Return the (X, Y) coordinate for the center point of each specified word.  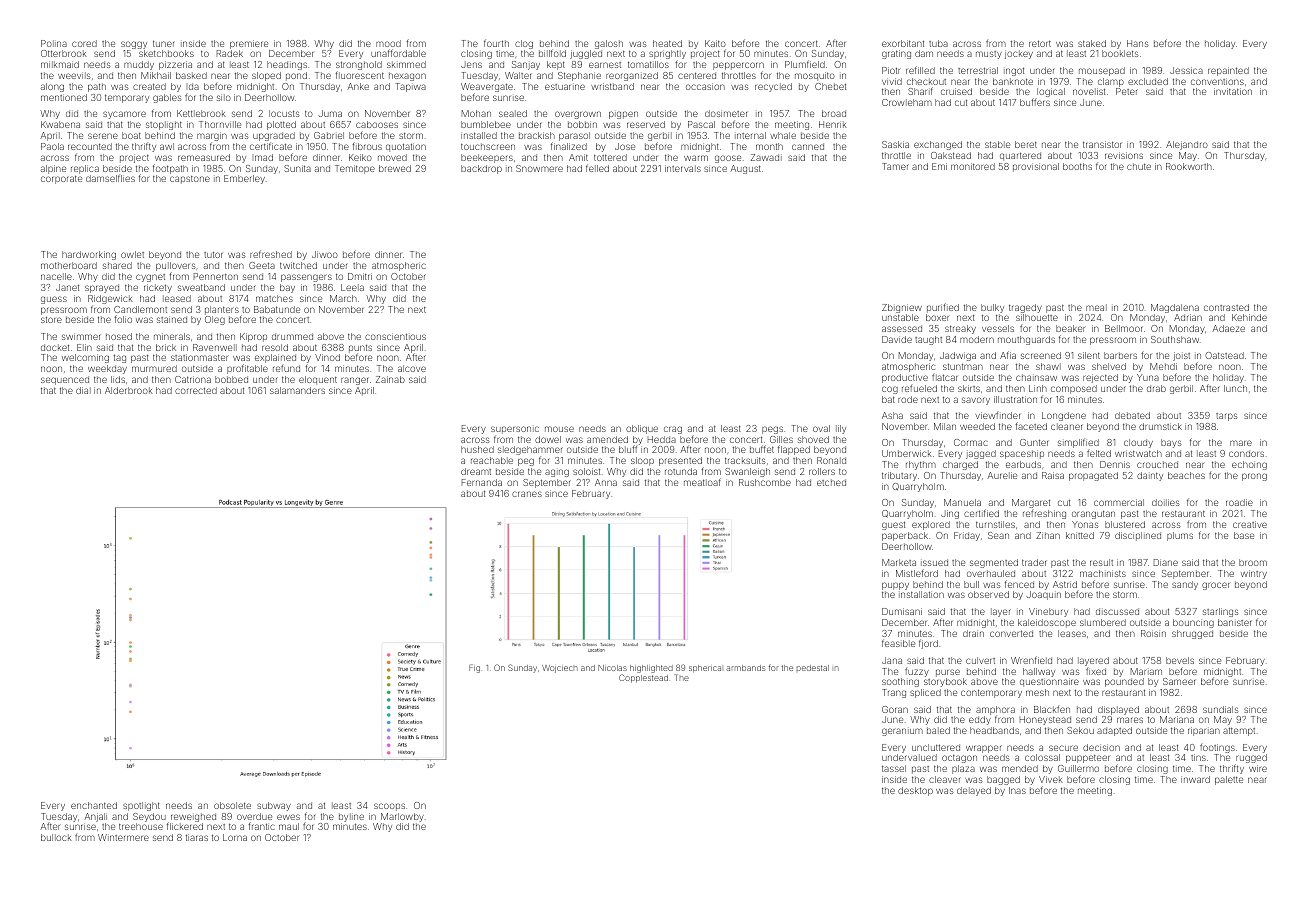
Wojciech (560, 669)
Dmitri (360, 276)
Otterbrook (64, 53)
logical (1051, 92)
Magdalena (1175, 308)
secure (1063, 748)
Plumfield (805, 64)
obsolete (232, 805)
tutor (213, 254)
